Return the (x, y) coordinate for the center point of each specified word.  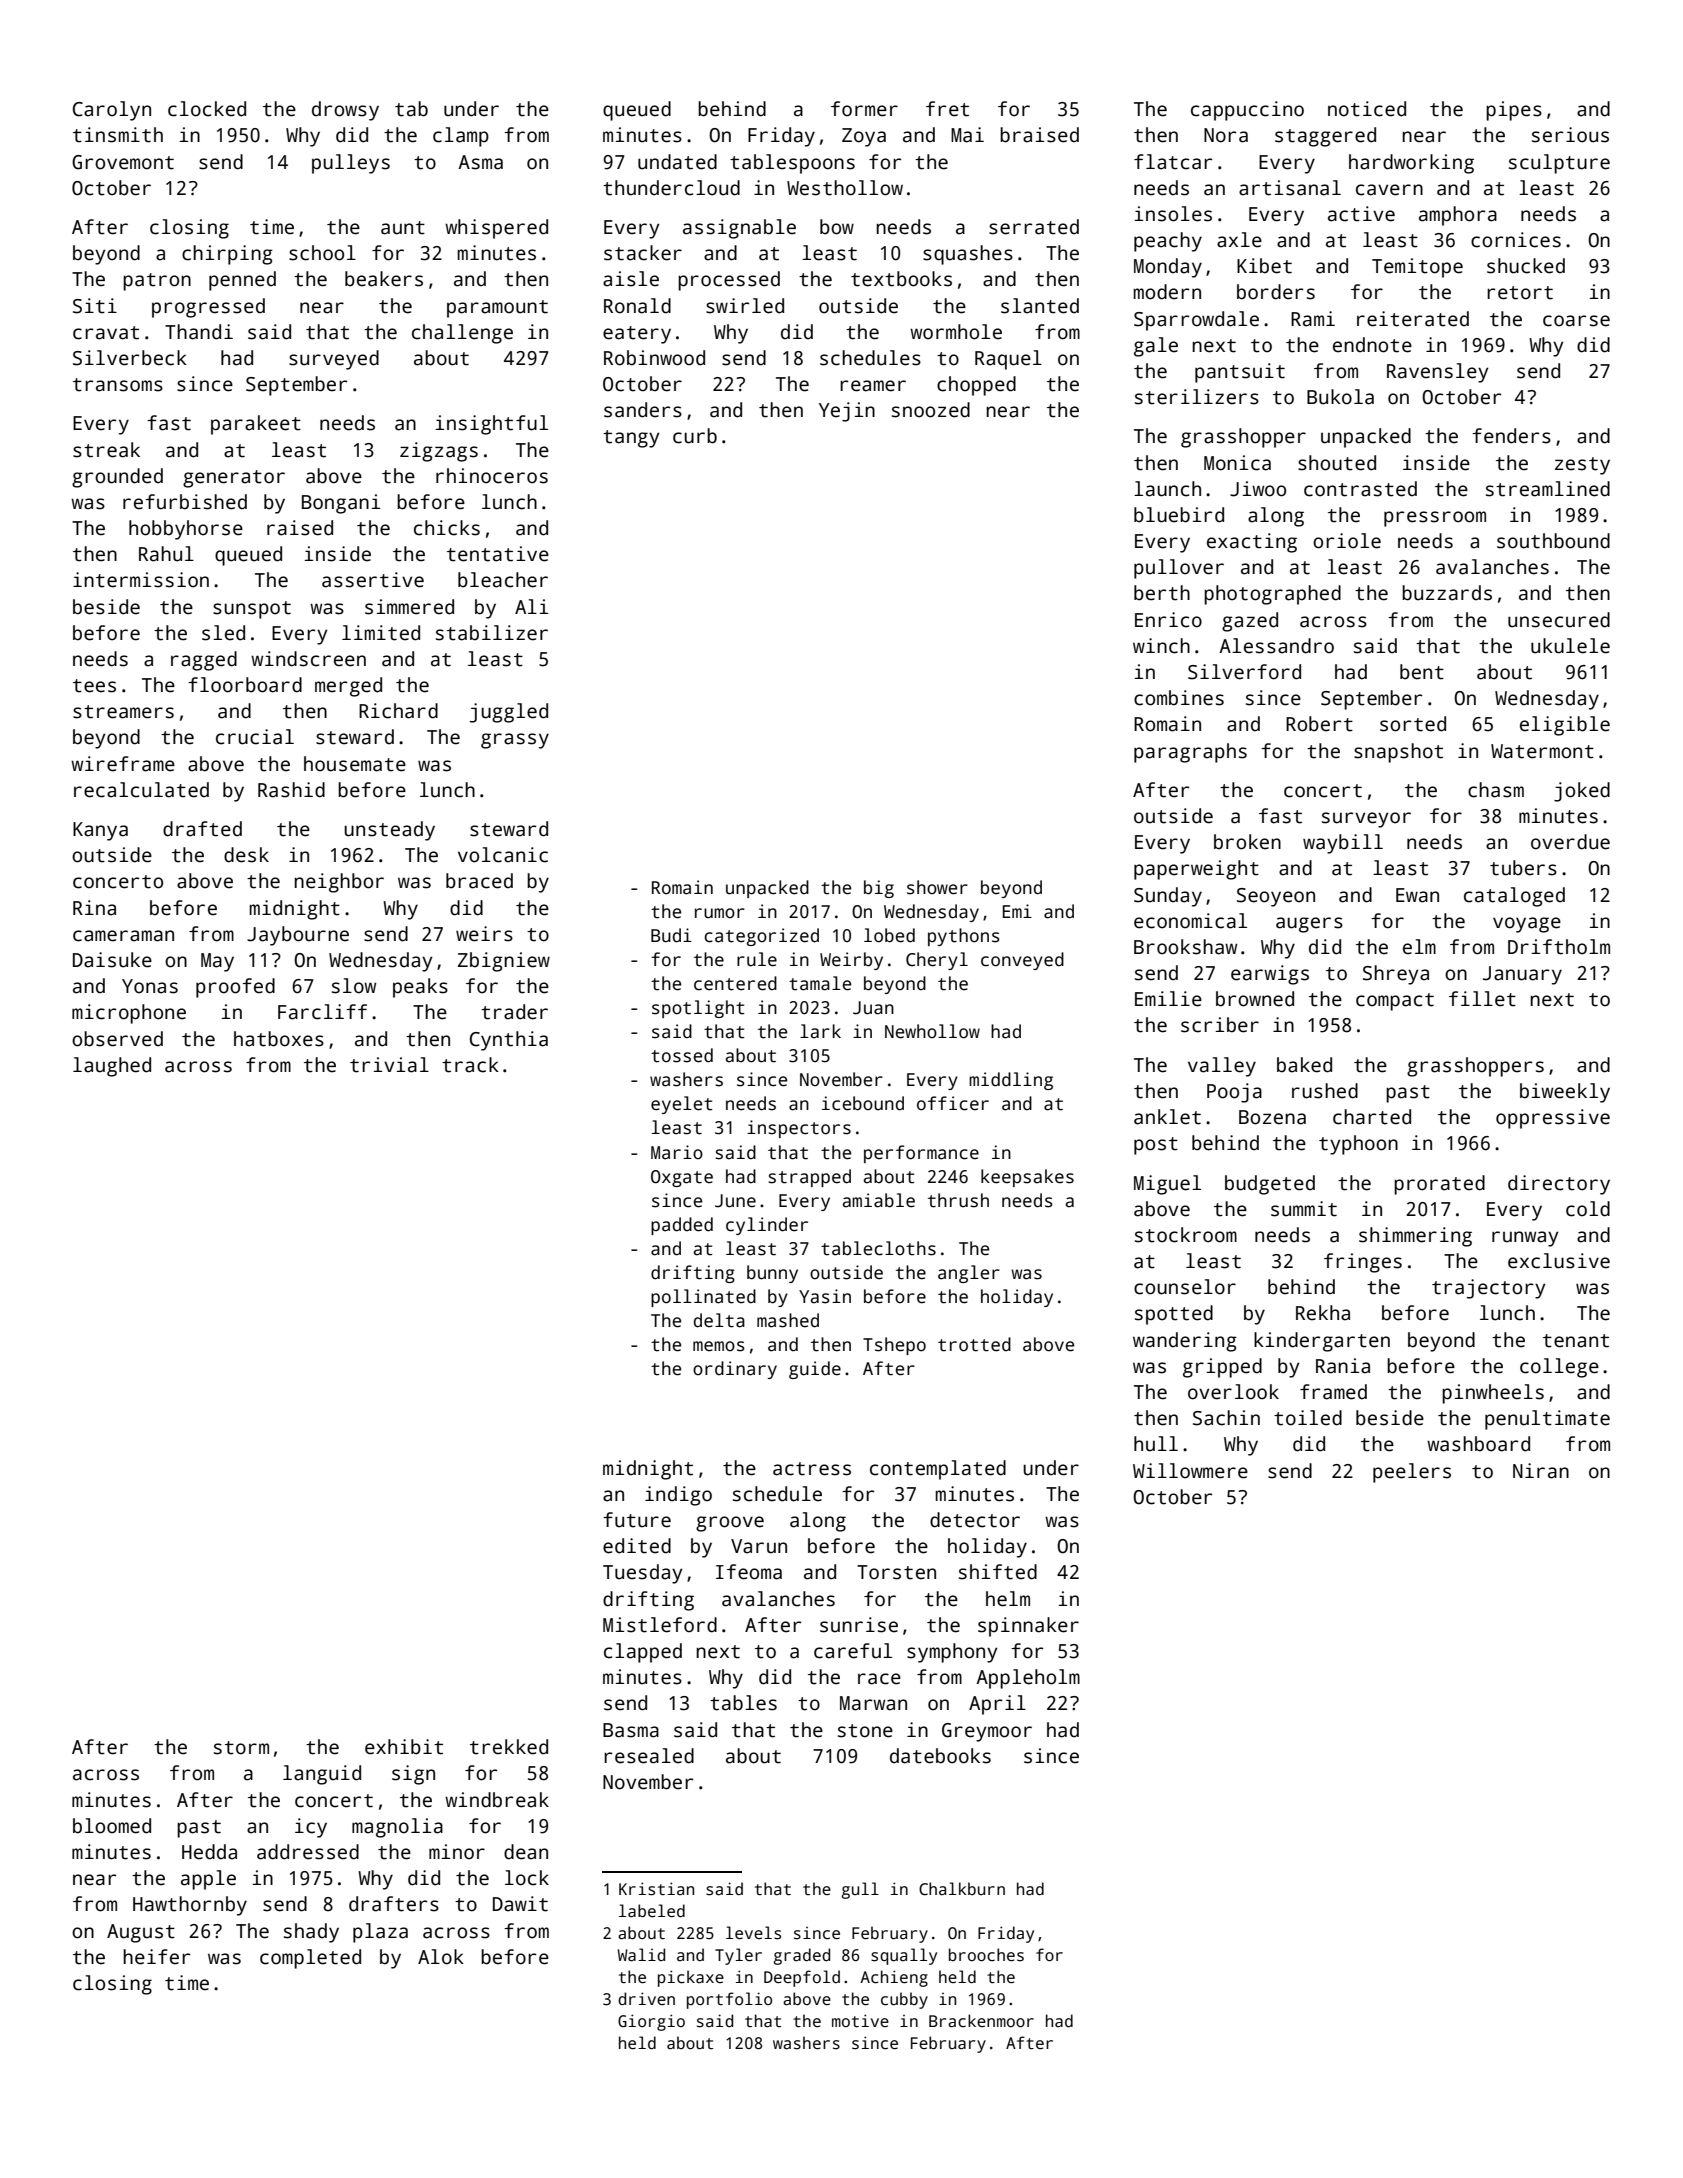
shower (937, 887)
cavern (1389, 190)
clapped (643, 1653)
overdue (1570, 842)
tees (94, 686)
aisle (631, 279)
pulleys (351, 164)
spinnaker (1028, 1627)
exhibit (404, 1747)
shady (311, 1933)
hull (1156, 1444)
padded (682, 1226)
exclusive (1559, 1261)
